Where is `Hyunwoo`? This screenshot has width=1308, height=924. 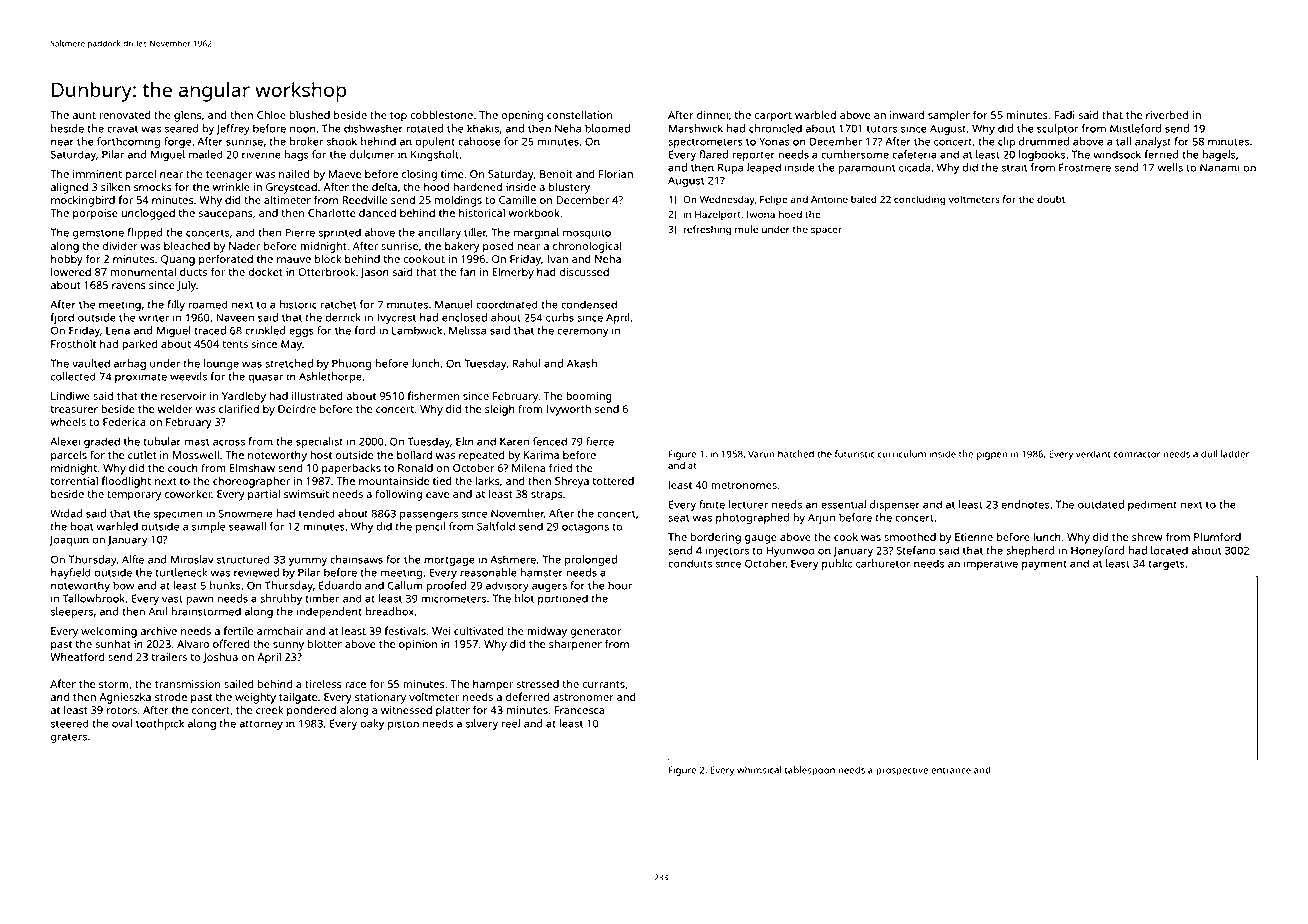 Hyunwoo is located at coordinates (790, 551).
